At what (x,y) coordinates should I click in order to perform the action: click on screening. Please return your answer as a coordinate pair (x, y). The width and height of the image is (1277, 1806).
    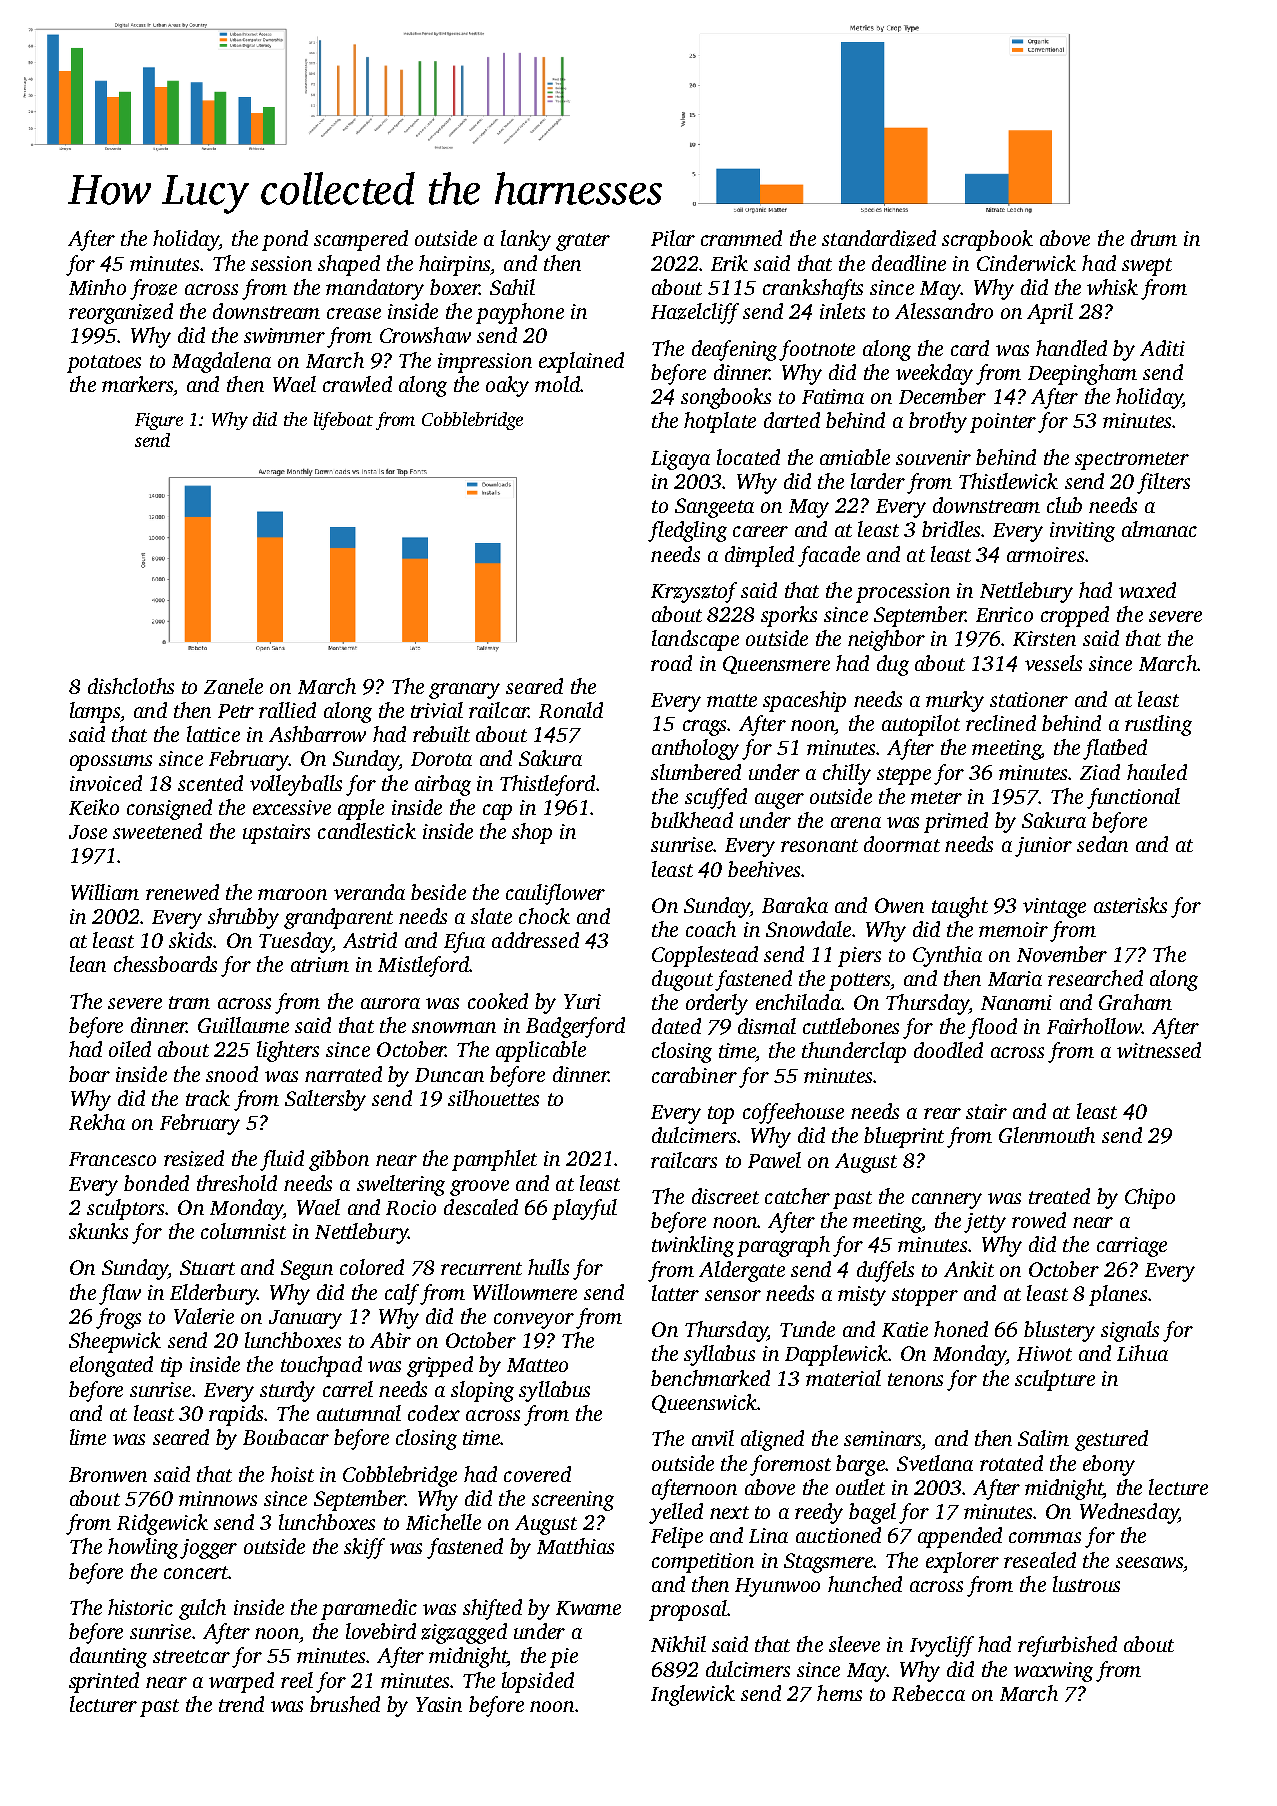
    Looking at the image, I should click on (573, 1501).
